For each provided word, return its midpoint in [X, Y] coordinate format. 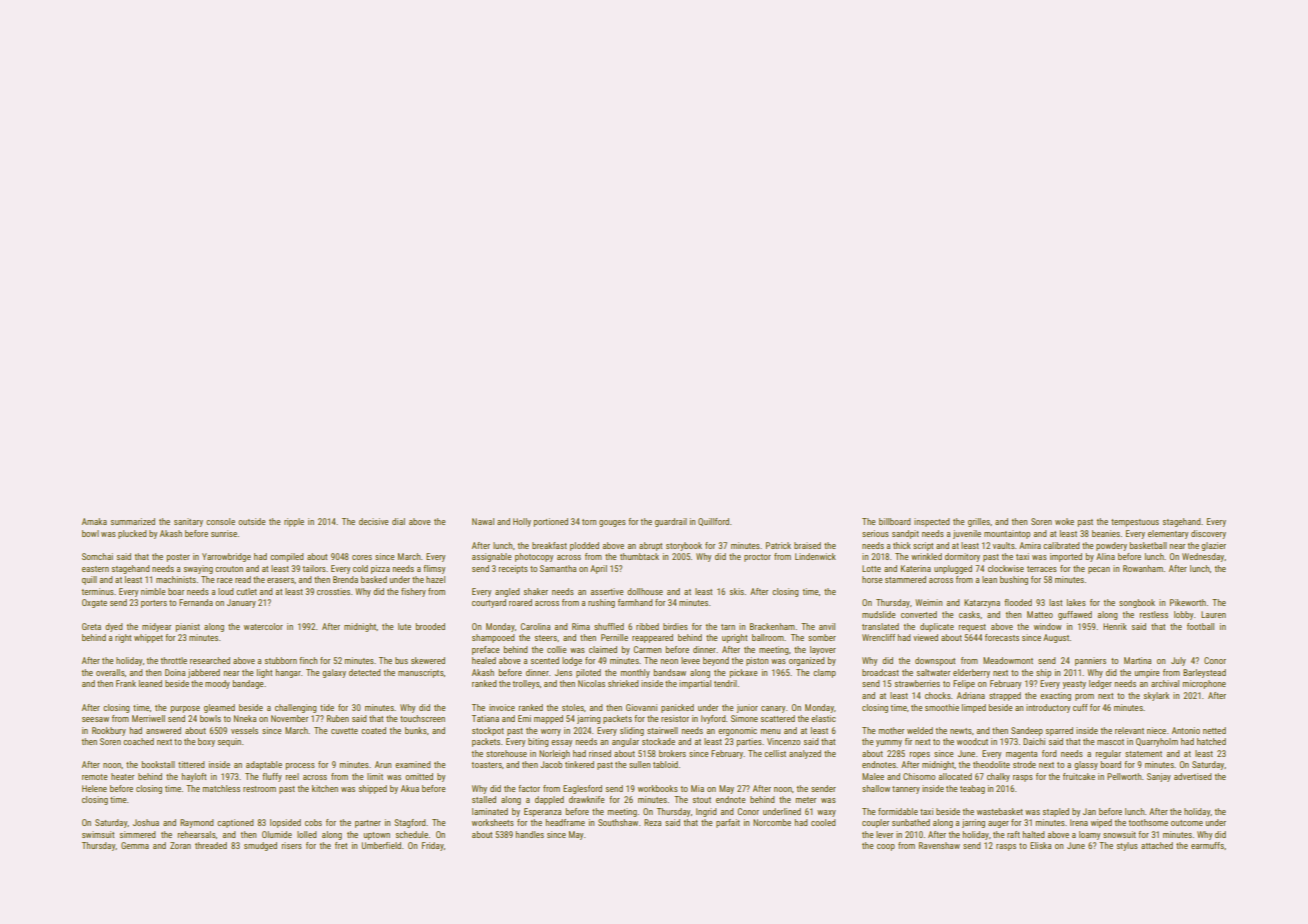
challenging [296, 708]
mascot [1110, 742]
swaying [198, 569]
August [1056, 638]
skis [737, 591]
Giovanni [641, 707]
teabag [972, 789]
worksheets [493, 822]
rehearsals [196, 834]
